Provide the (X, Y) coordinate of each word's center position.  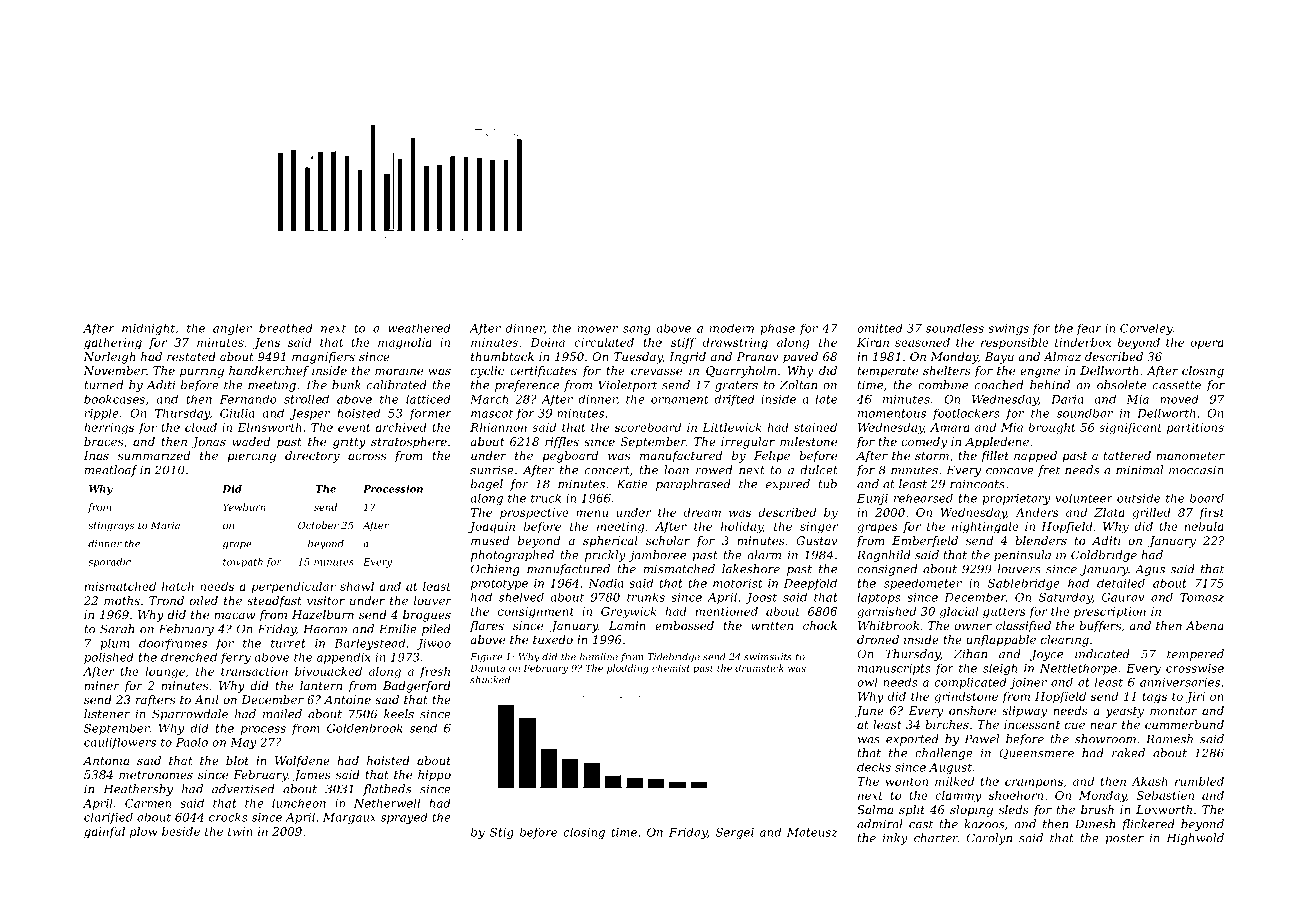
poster (1124, 839)
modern (732, 328)
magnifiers (323, 358)
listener (107, 714)
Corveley (1146, 329)
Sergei (734, 833)
